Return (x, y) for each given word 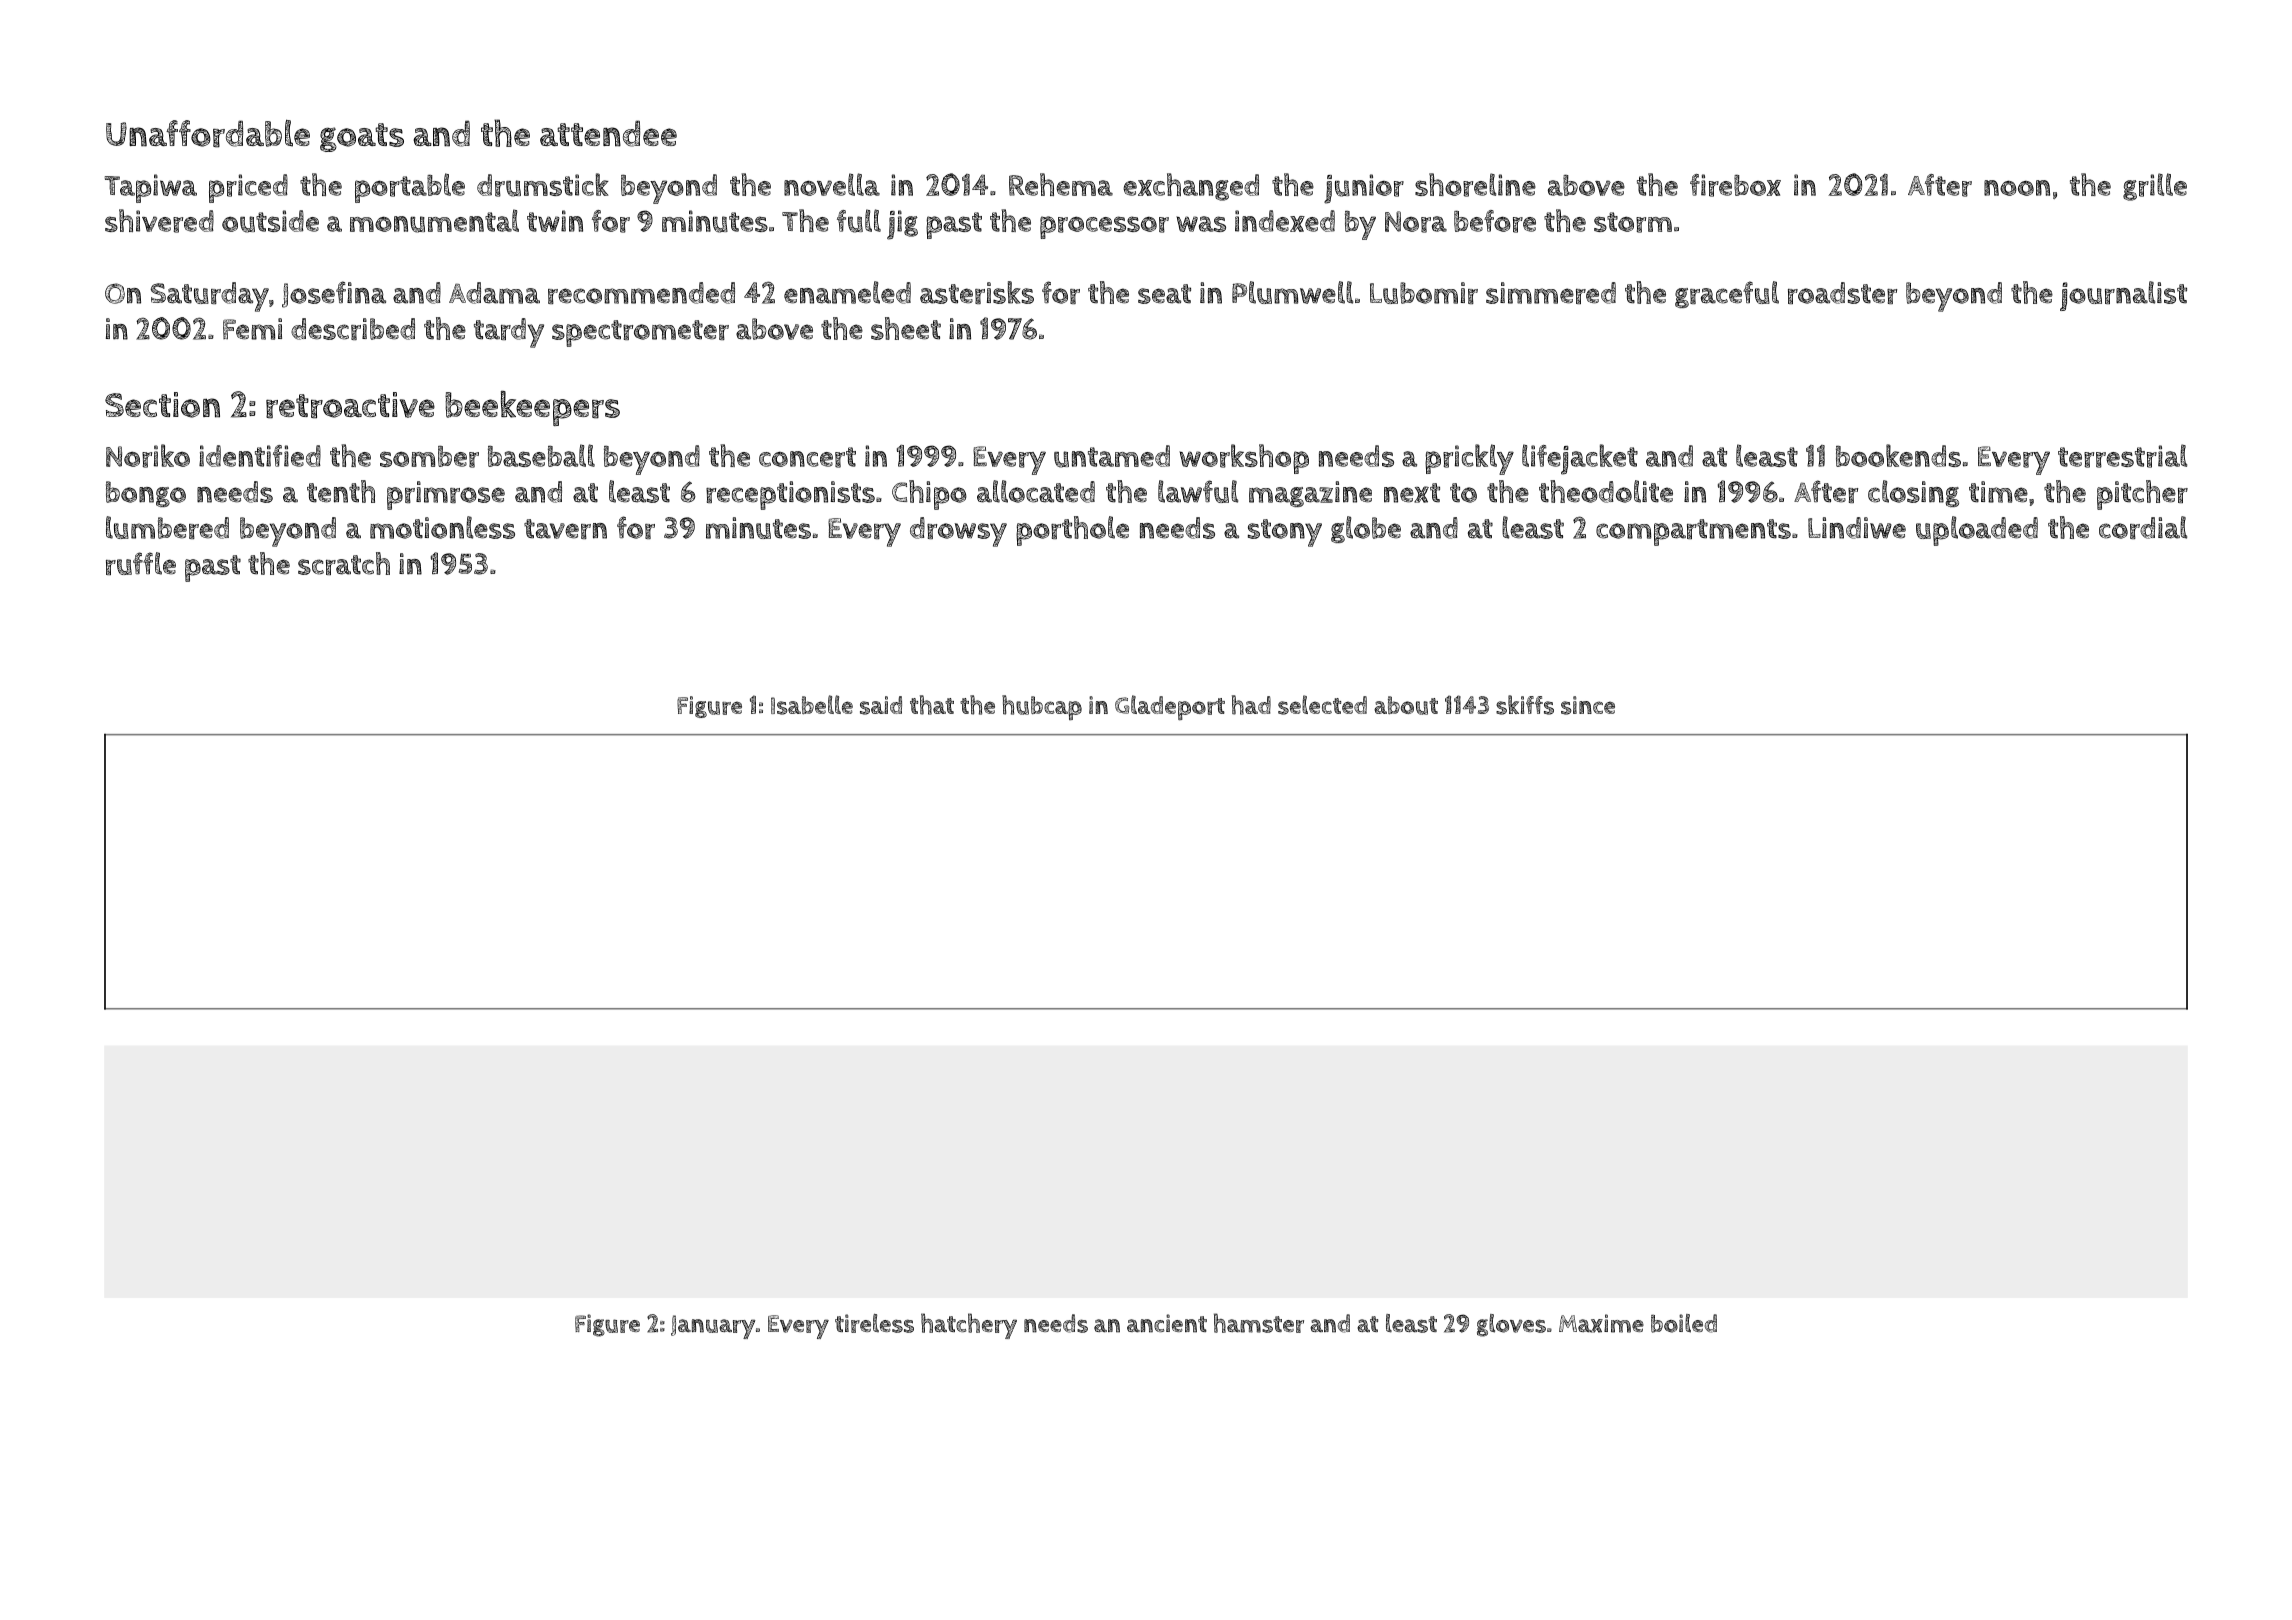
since (1588, 705)
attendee (608, 133)
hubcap (1042, 707)
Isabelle (812, 705)
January (713, 1327)
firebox (1735, 185)
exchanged (1191, 187)
